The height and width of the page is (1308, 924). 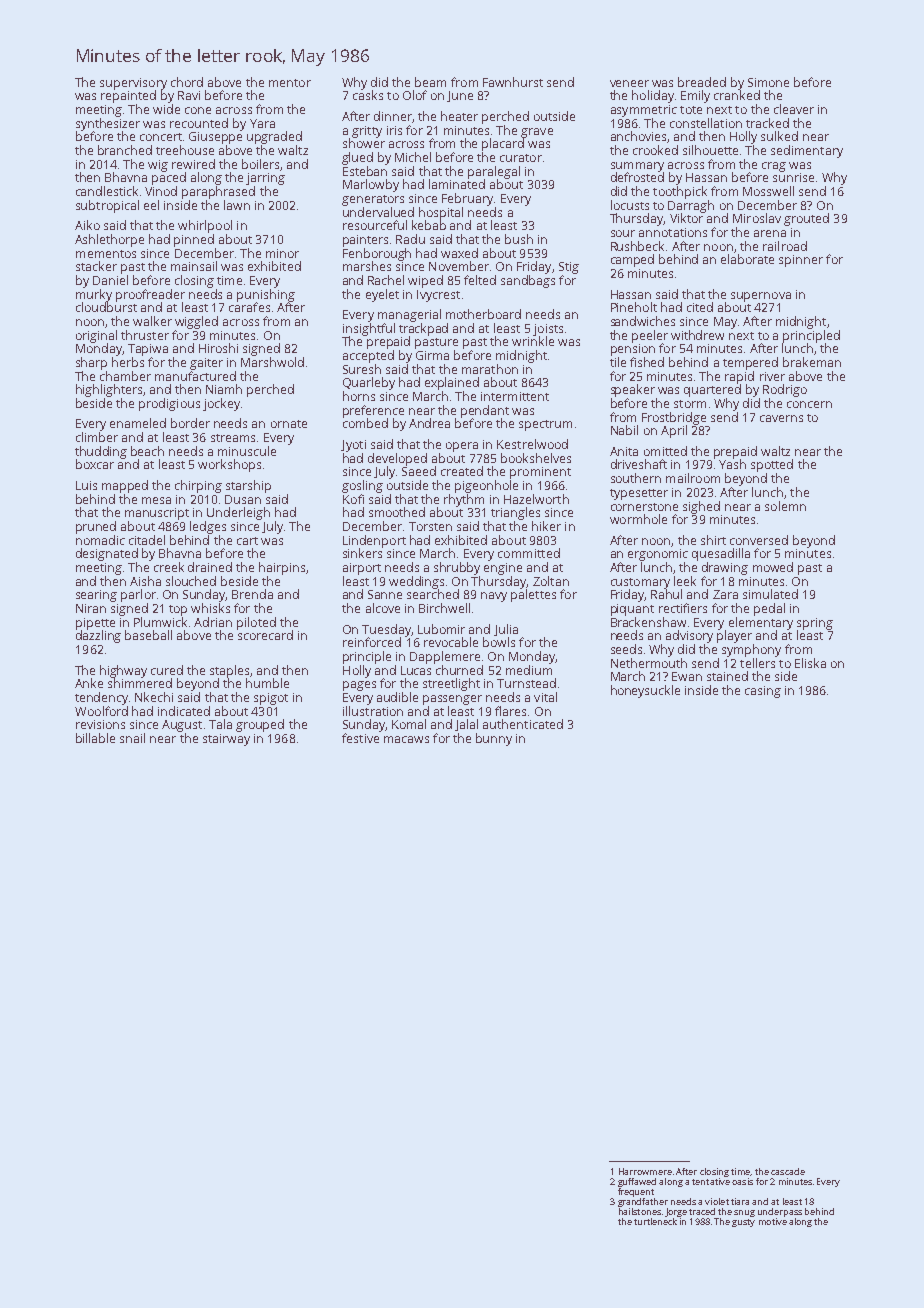 I want to click on Aiko, so click(x=87, y=225).
